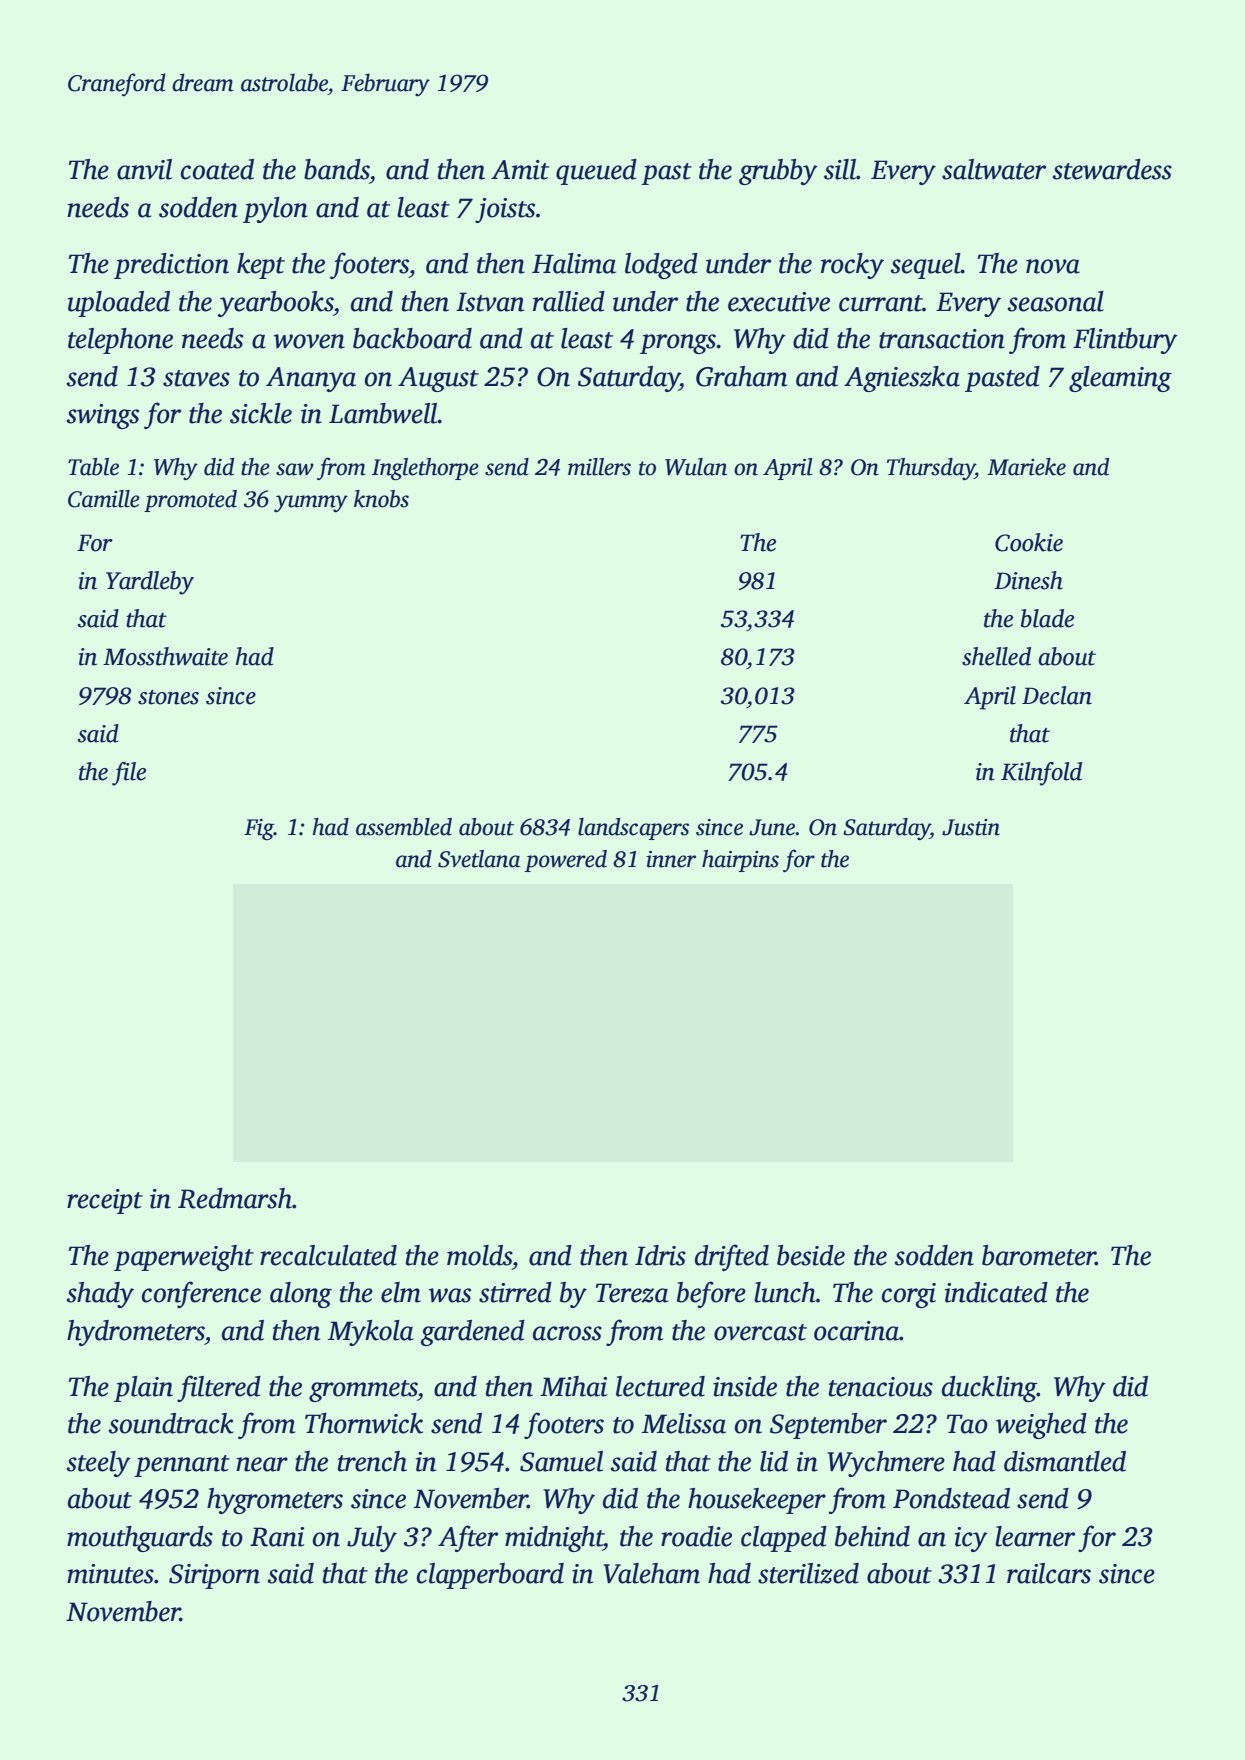  What do you see at coordinates (852, 266) in the document?
I see `rocky` at bounding box center [852, 266].
